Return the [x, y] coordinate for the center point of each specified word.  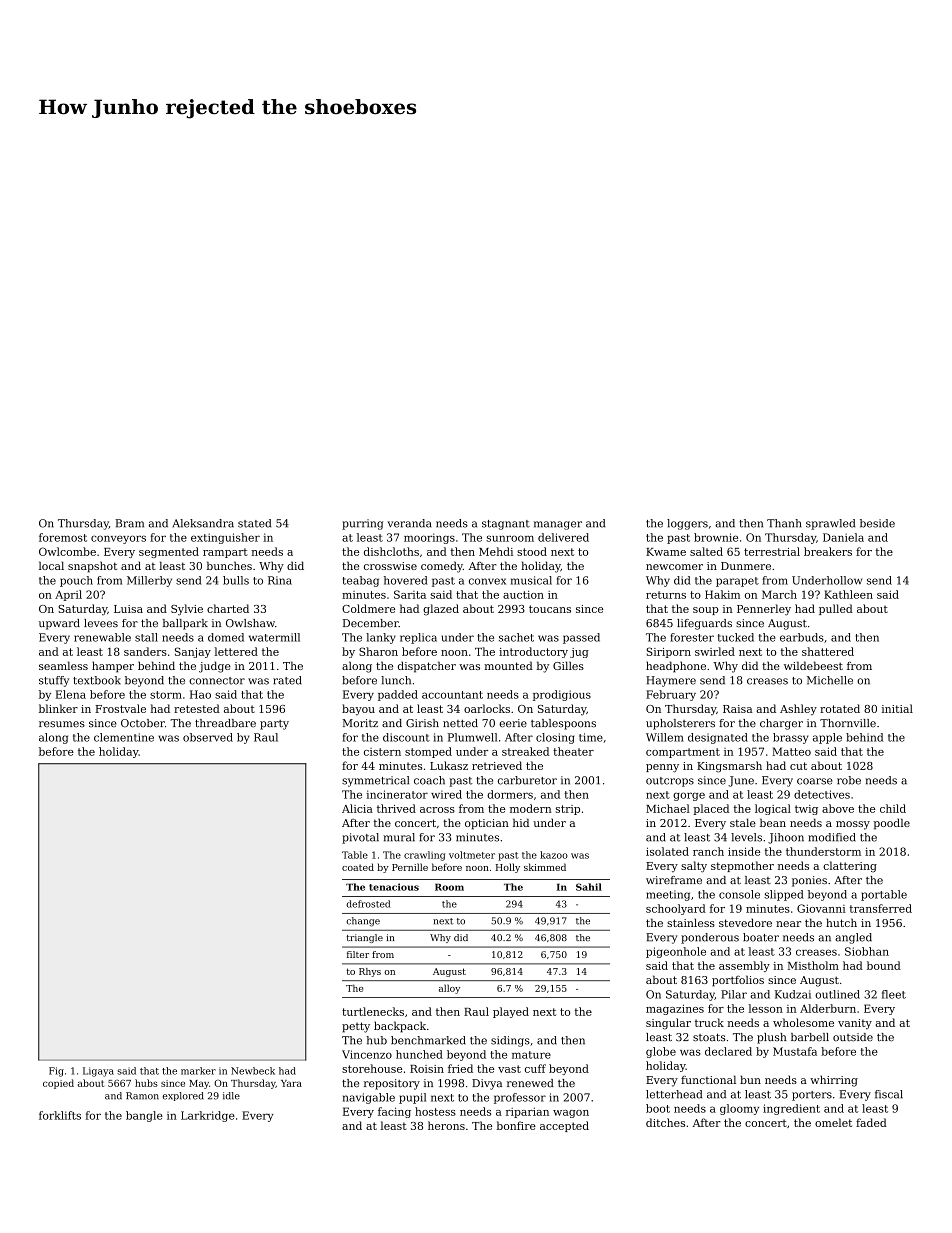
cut [798, 766]
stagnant [506, 525]
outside [853, 1037]
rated [287, 680]
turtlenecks [373, 1011]
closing [555, 738]
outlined [837, 994]
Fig [56, 1072]
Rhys [370, 972]
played [511, 1012]
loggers [687, 524]
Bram [129, 523]
